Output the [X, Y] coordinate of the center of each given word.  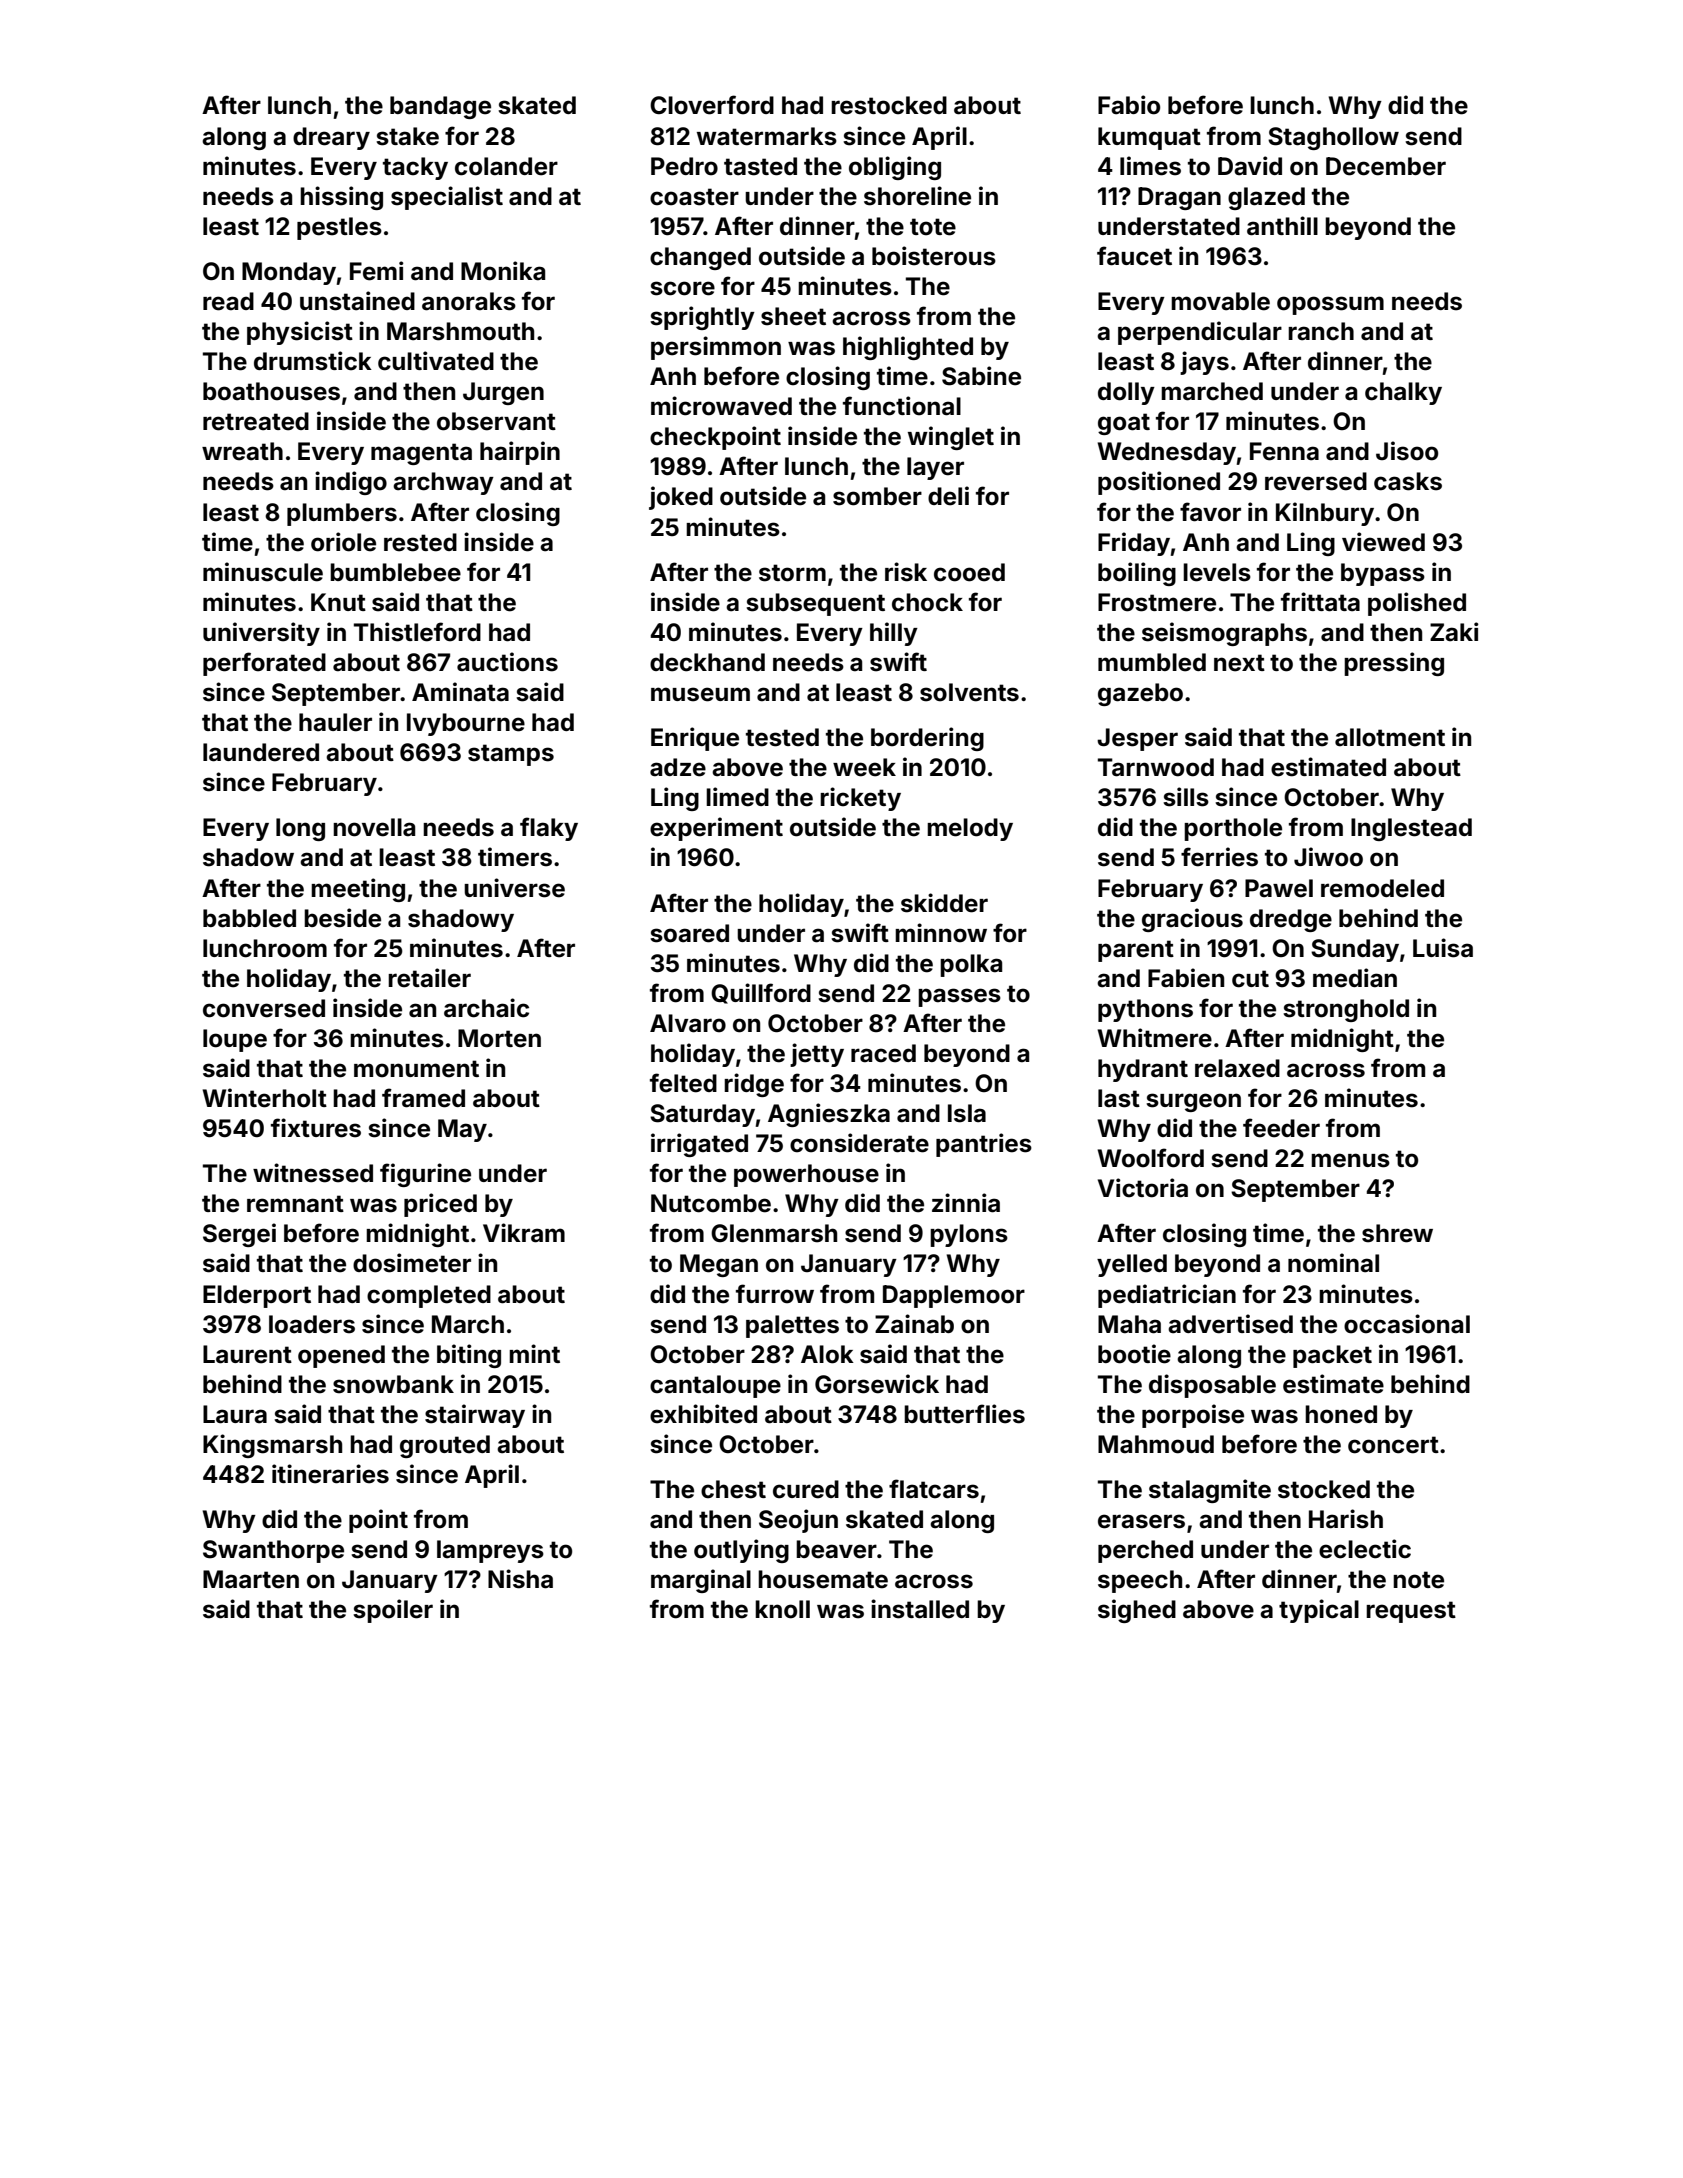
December [1386, 166]
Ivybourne [466, 724]
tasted [760, 166]
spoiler [393, 1611]
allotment [1390, 737]
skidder [944, 903]
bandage [440, 107]
